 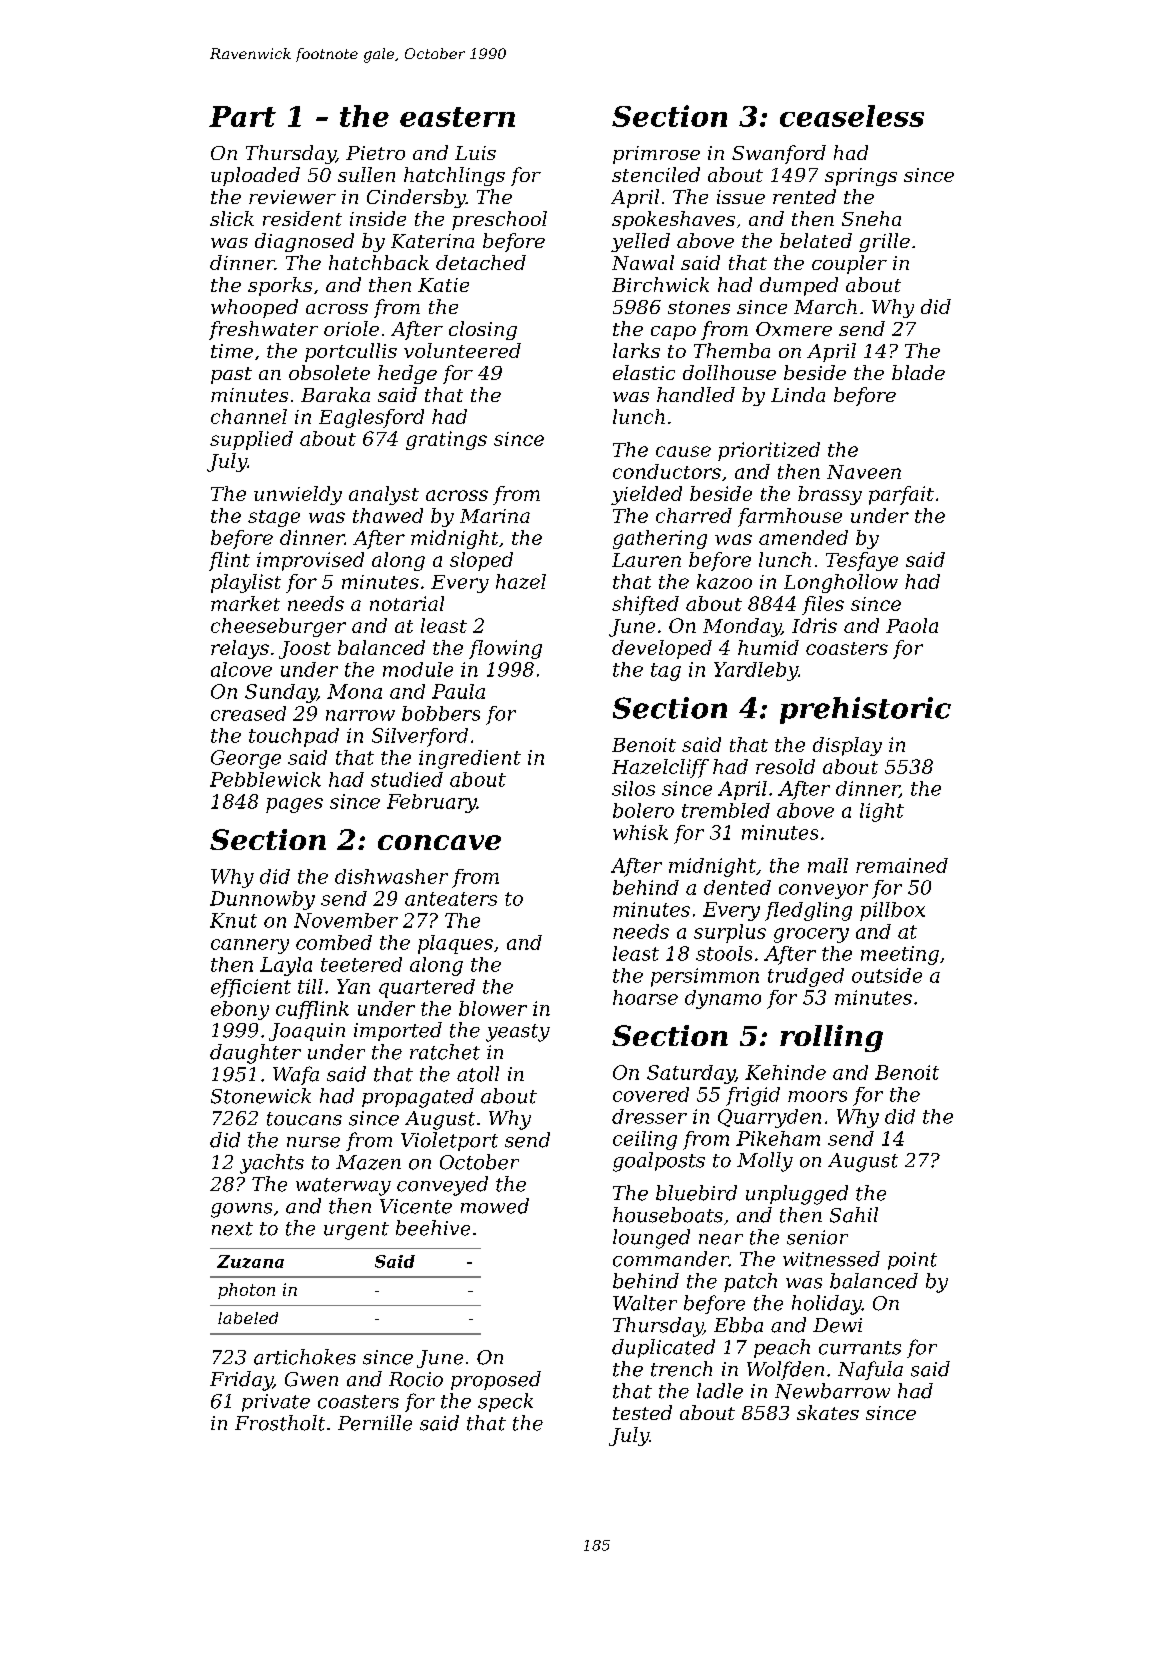 What do you see at coordinates (495, 516) in the page?
I see `Marina` at bounding box center [495, 516].
